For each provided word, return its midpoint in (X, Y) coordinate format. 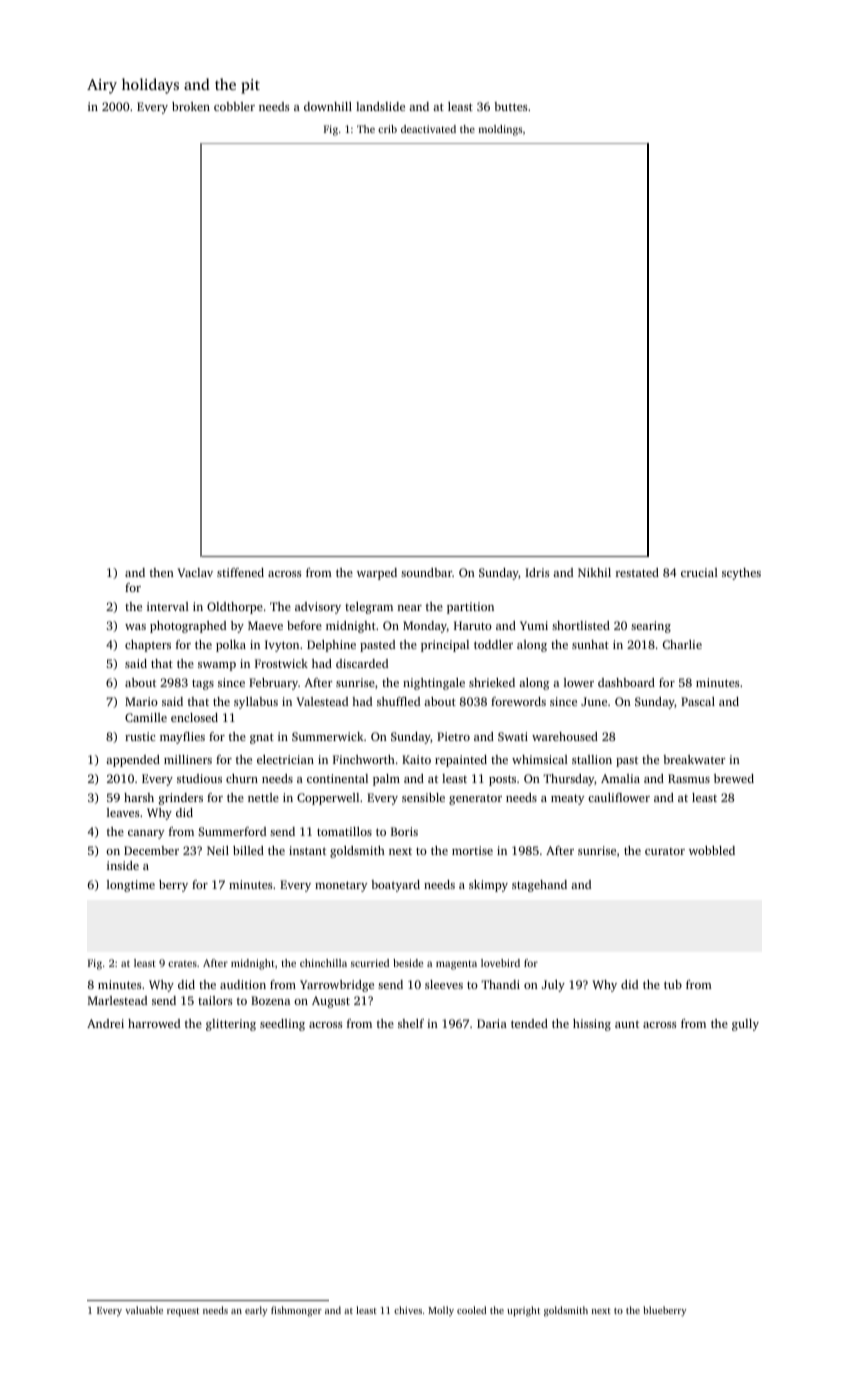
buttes (510, 106)
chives (408, 1310)
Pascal (698, 701)
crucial (699, 572)
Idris (537, 572)
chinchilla (323, 963)
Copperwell (328, 799)
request (183, 1312)
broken (191, 106)
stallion (592, 759)
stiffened (240, 572)
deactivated (428, 129)
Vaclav (195, 572)
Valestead (322, 701)
